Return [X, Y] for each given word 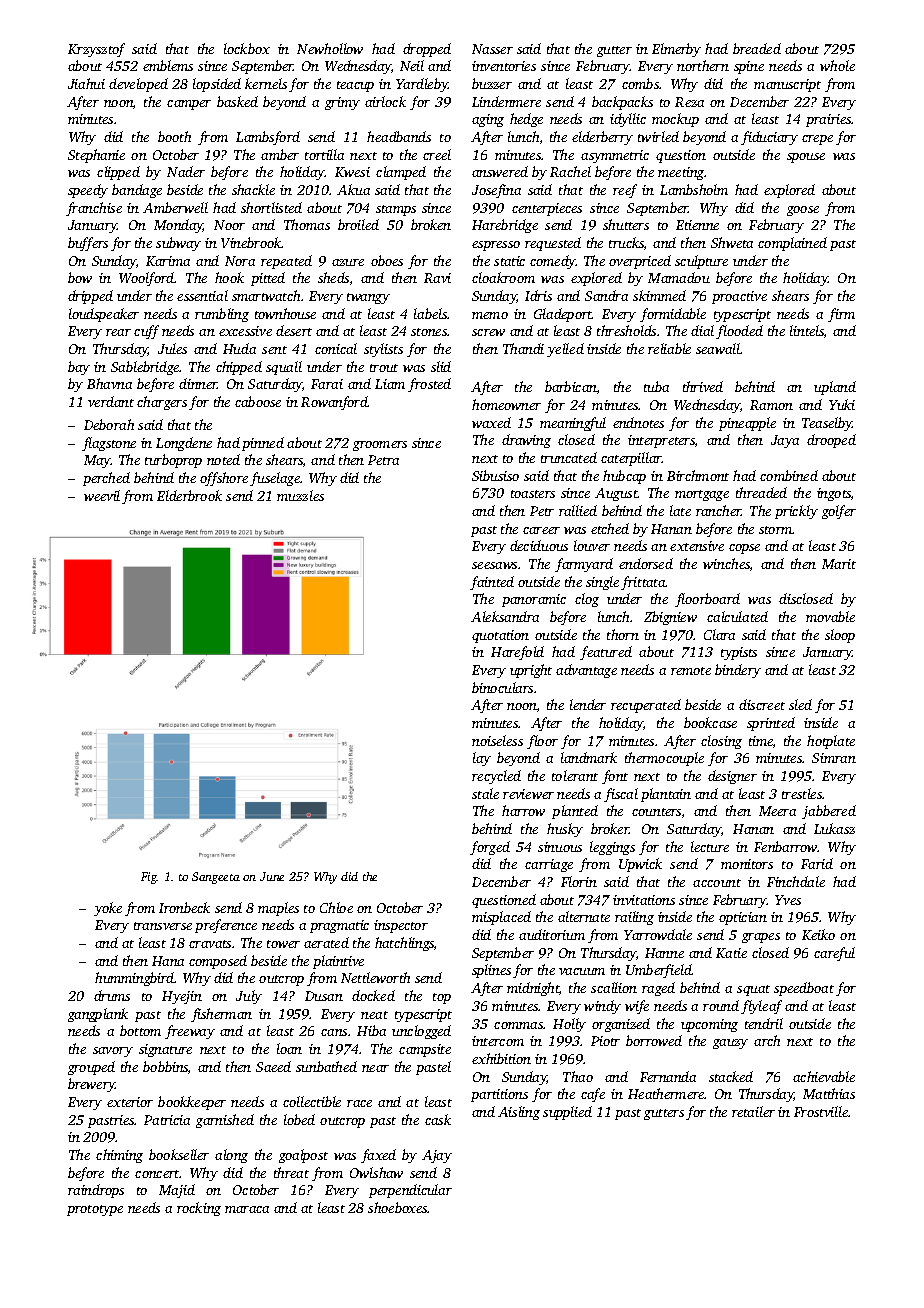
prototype [95, 1210]
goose [803, 211]
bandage [137, 191]
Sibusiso [495, 475]
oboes [387, 260]
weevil [102, 495]
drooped [831, 441]
